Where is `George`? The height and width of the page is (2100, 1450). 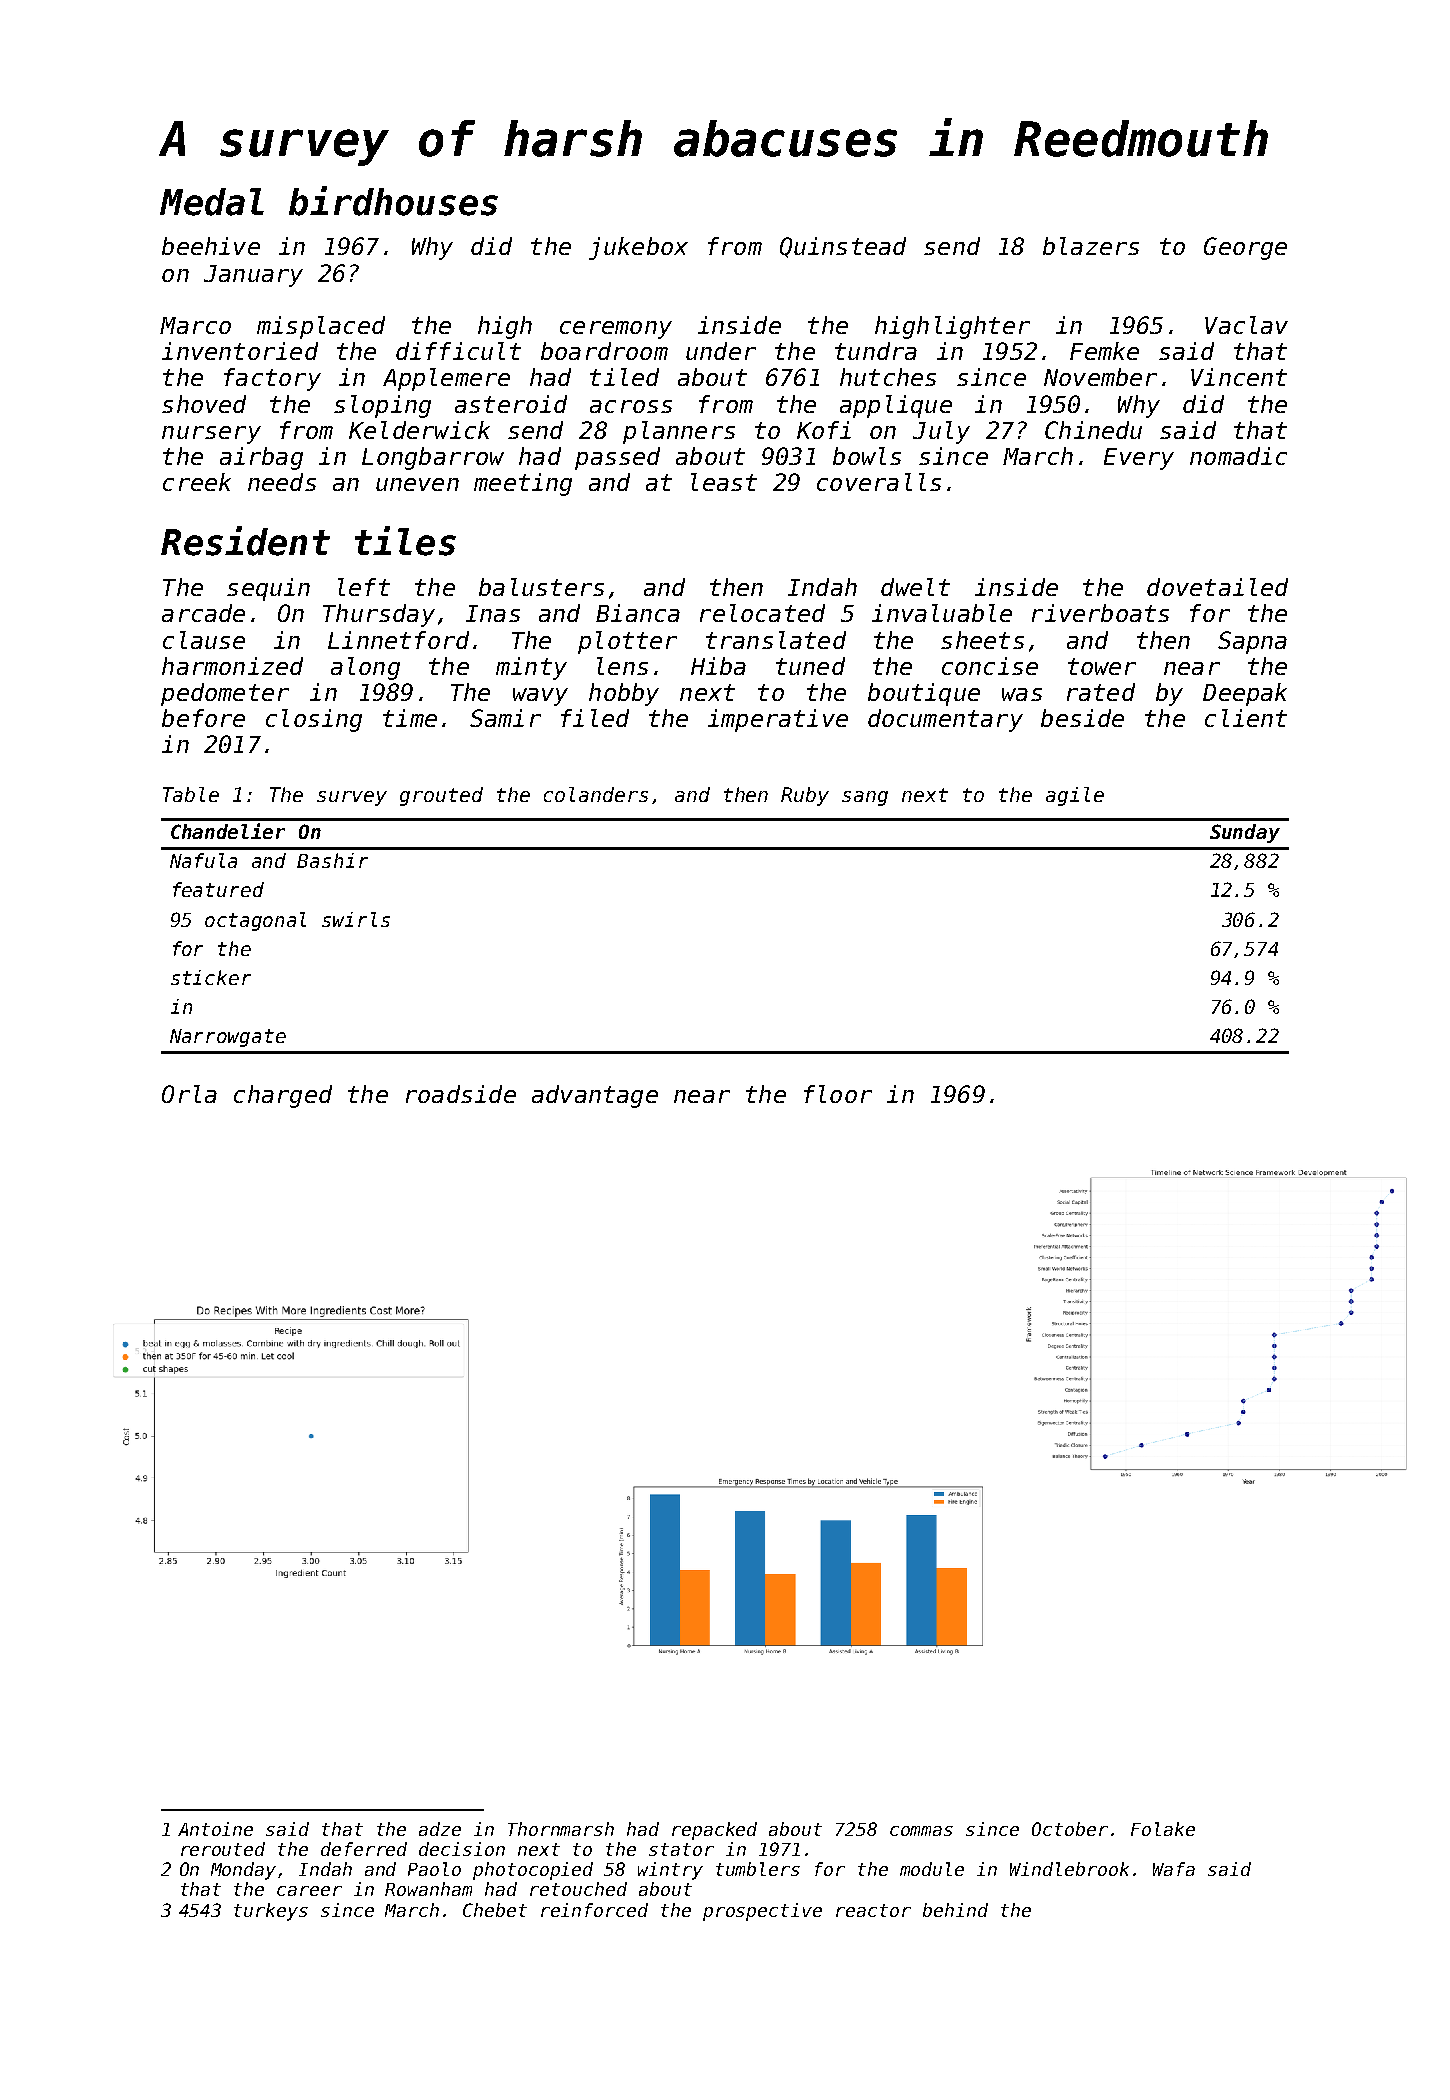 George is located at coordinates (1245, 248).
